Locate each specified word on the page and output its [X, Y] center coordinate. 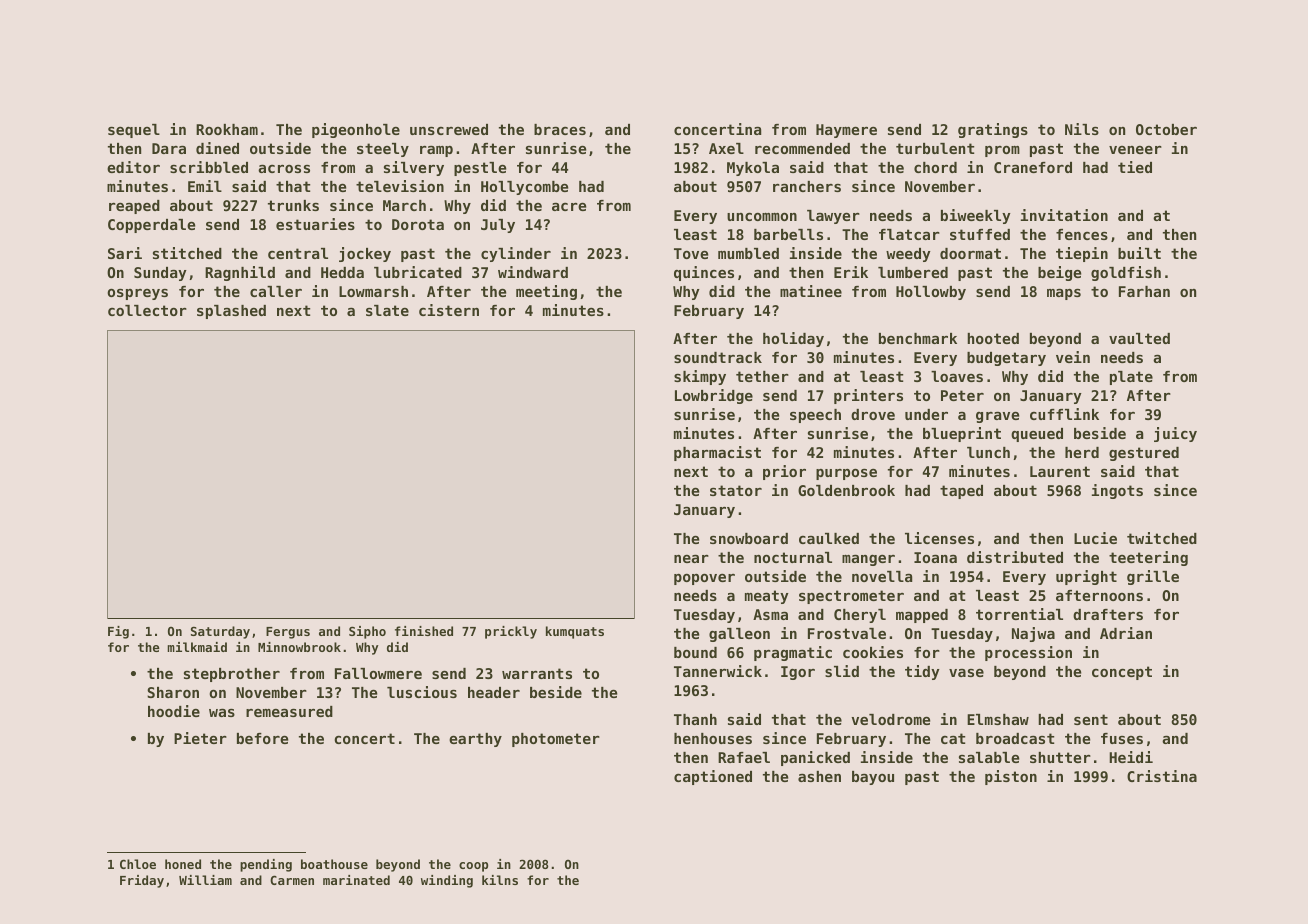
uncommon [762, 216]
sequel [134, 131]
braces [560, 129]
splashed [231, 312]
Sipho [367, 632]
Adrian [1126, 633]
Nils [1082, 129]
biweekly [976, 216]
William [205, 880]
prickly [511, 632]
